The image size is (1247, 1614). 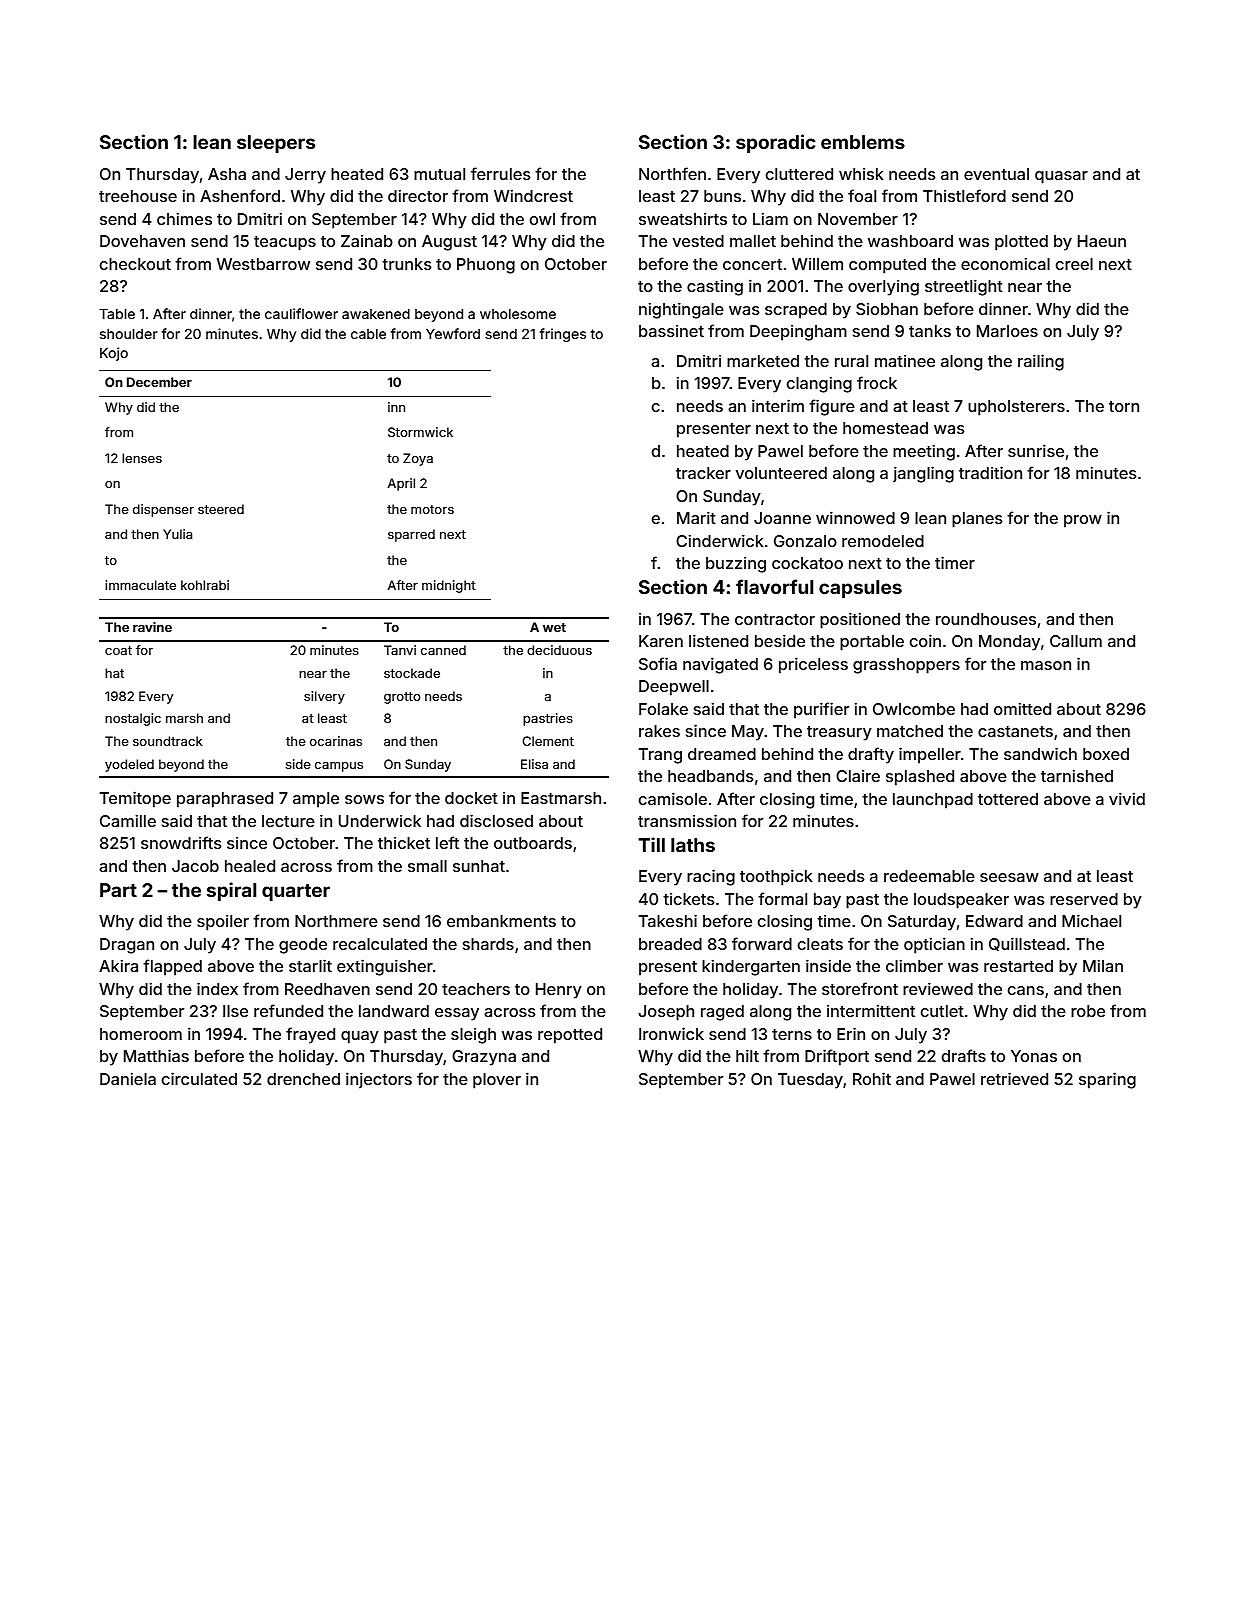 What do you see at coordinates (501, 173) in the screenshot?
I see `ferrules` at bounding box center [501, 173].
